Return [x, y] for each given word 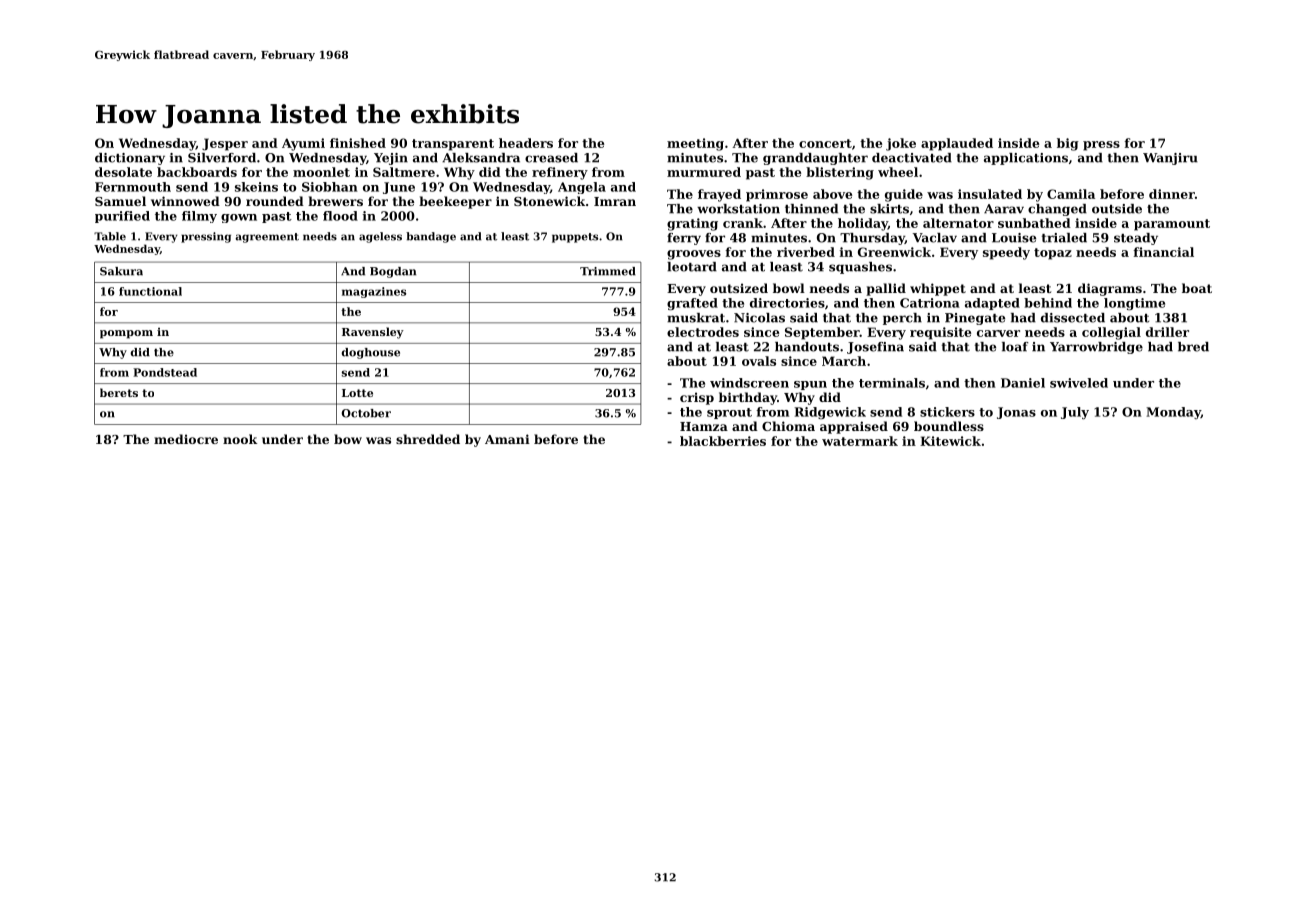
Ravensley [373, 333]
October [366, 413]
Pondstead [165, 372]
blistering [840, 173]
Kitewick [950, 441]
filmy [199, 217]
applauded [957, 144]
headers [526, 143]
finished [358, 143]
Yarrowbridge [1096, 348]
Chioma [788, 426]
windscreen [749, 383]
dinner [1172, 194]
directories [787, 303]
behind [1048, 303]
